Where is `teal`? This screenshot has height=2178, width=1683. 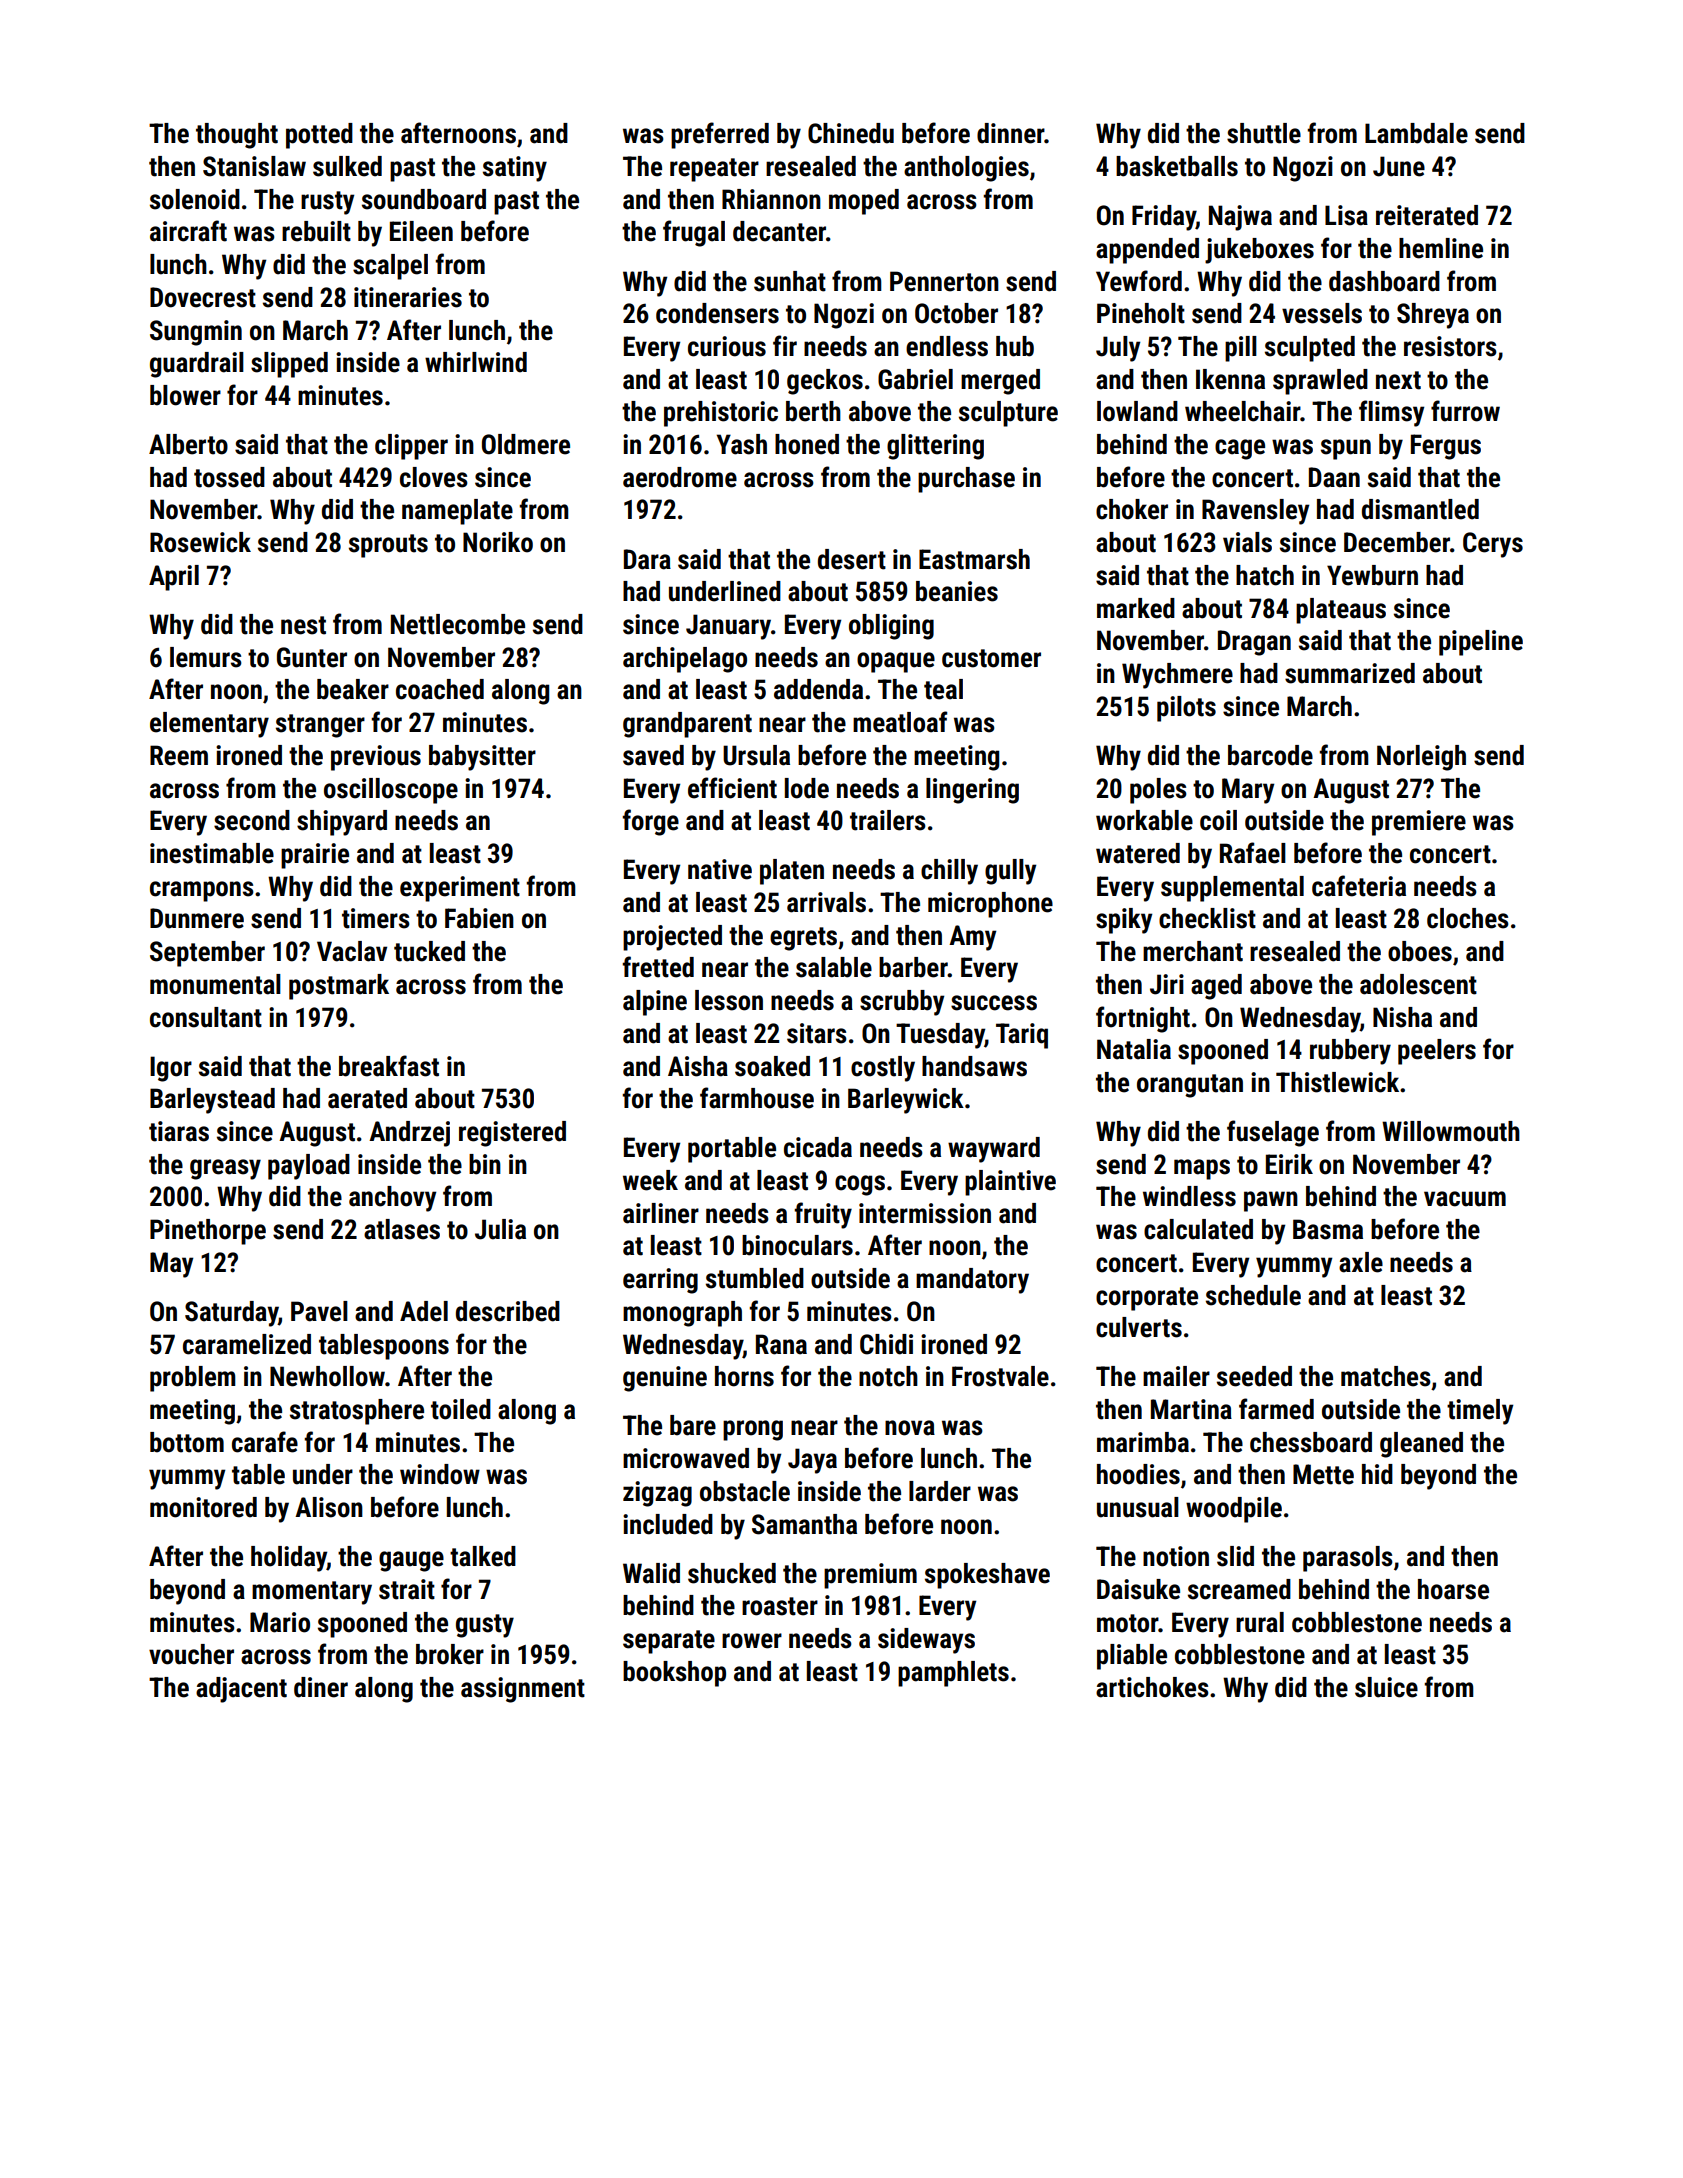 teal is located at coordinates (943, 689).
